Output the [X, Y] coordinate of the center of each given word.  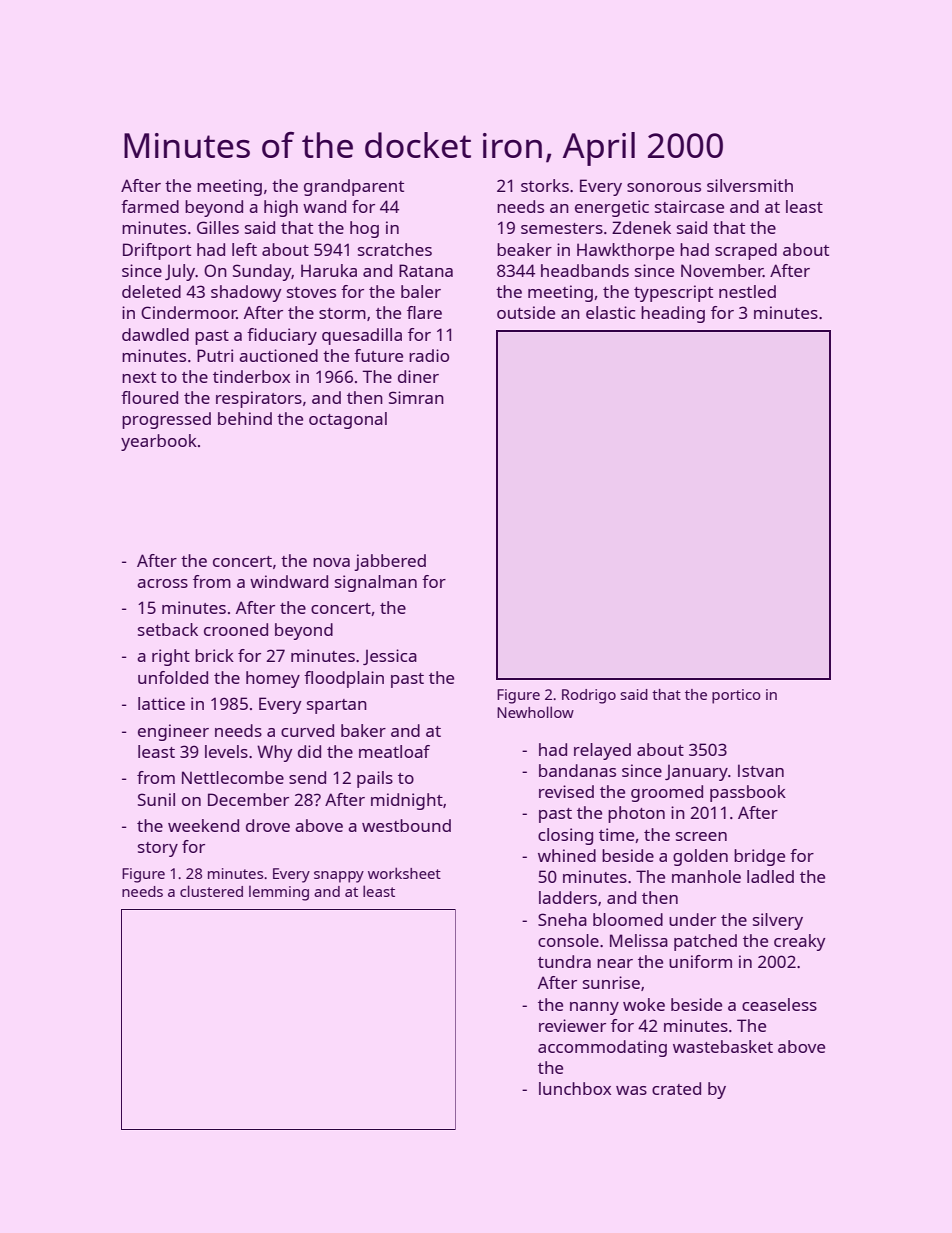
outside [526, 312]
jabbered [390, 562]
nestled [747, 291]
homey [273, 679]
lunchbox [575, 1088]
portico [736, 696]
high [281, 208]
